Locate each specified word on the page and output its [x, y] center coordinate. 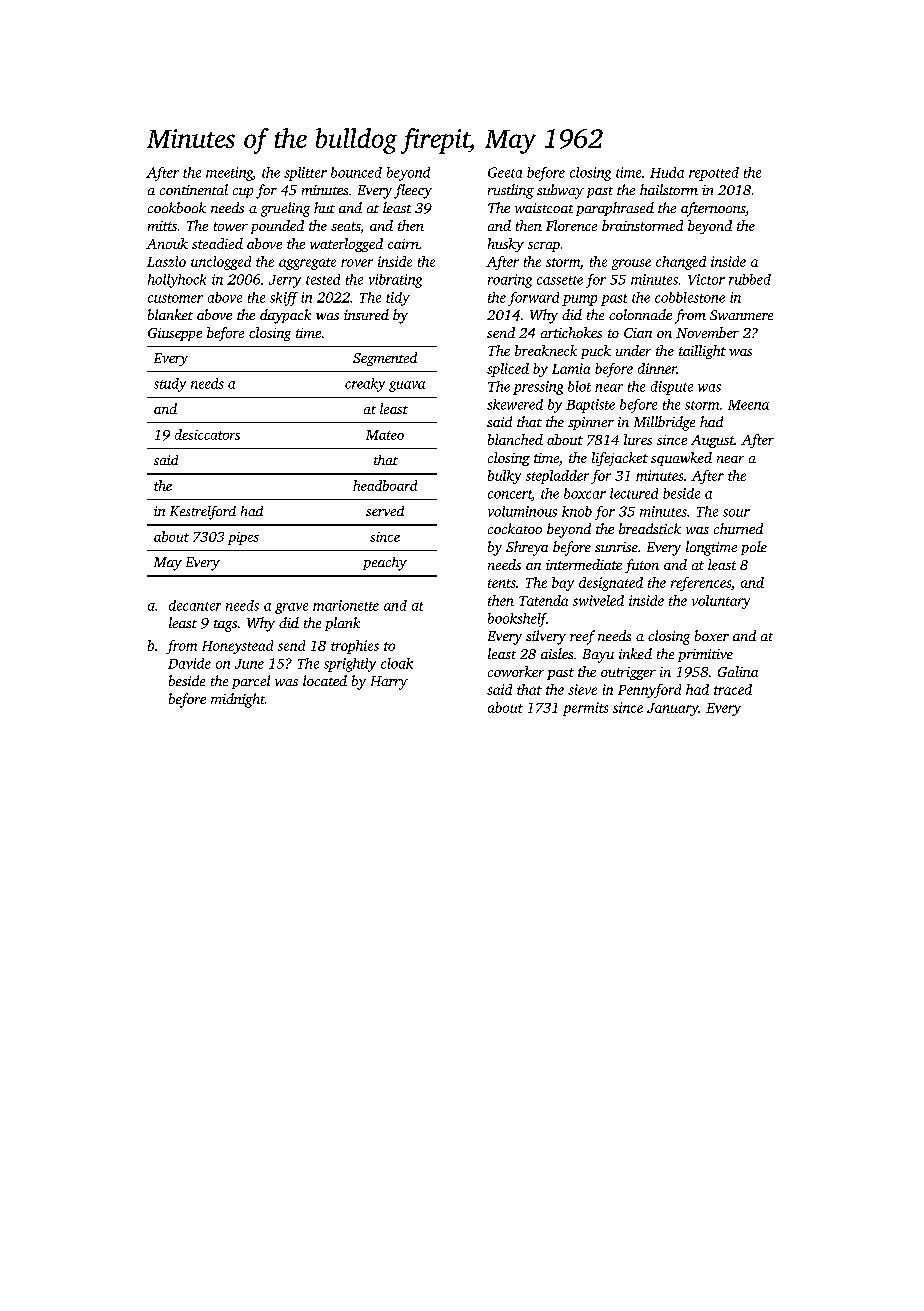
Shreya [527, 548]
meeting [229, 174]
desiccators [207, 434]
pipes [243, 538]
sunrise [616, 547]
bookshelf [517, 620]
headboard [385, 485]
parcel [251, 682]
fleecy [413, 191]
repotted [714, 174]
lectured [634, 493]
